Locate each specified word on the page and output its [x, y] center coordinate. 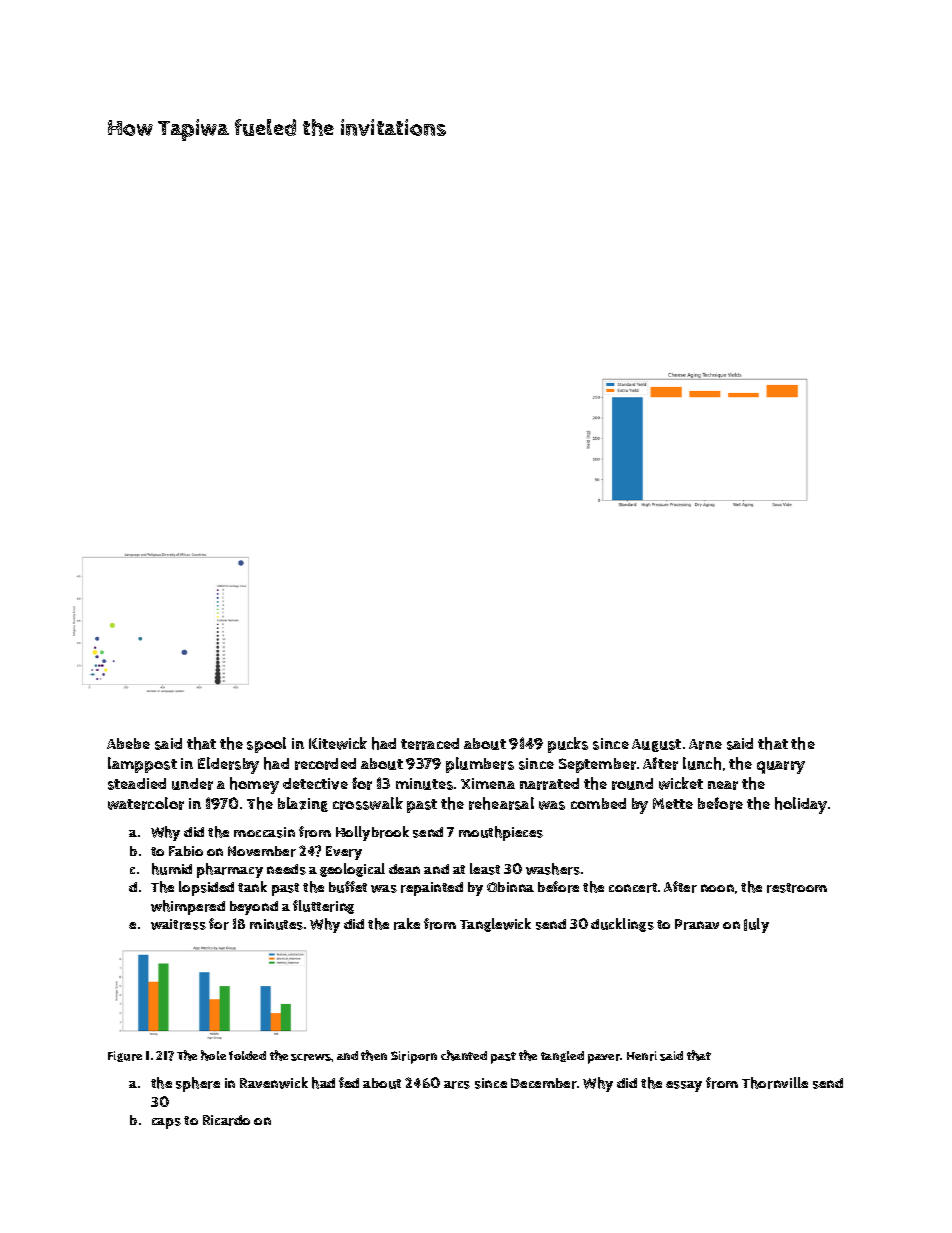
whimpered [188, 907]
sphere [198, 1084]
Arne [705, 744]
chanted [464, 1055]
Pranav [697, 924]
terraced [430, 744]
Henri [642, 1056]
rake [407, 924]
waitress [178, 924]
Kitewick [338, 743]
